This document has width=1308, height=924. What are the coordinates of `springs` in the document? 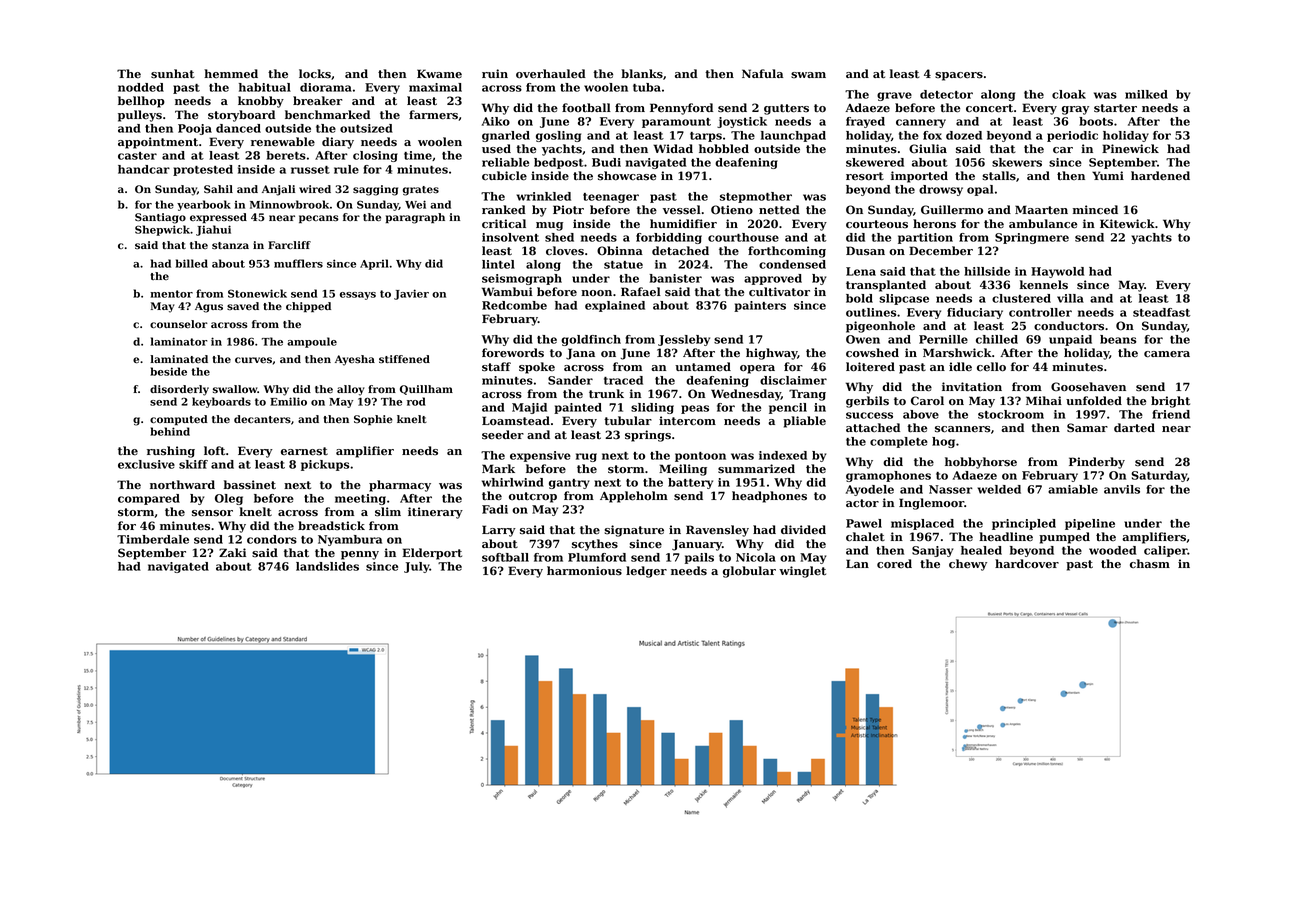 It's located at (648, 436).
